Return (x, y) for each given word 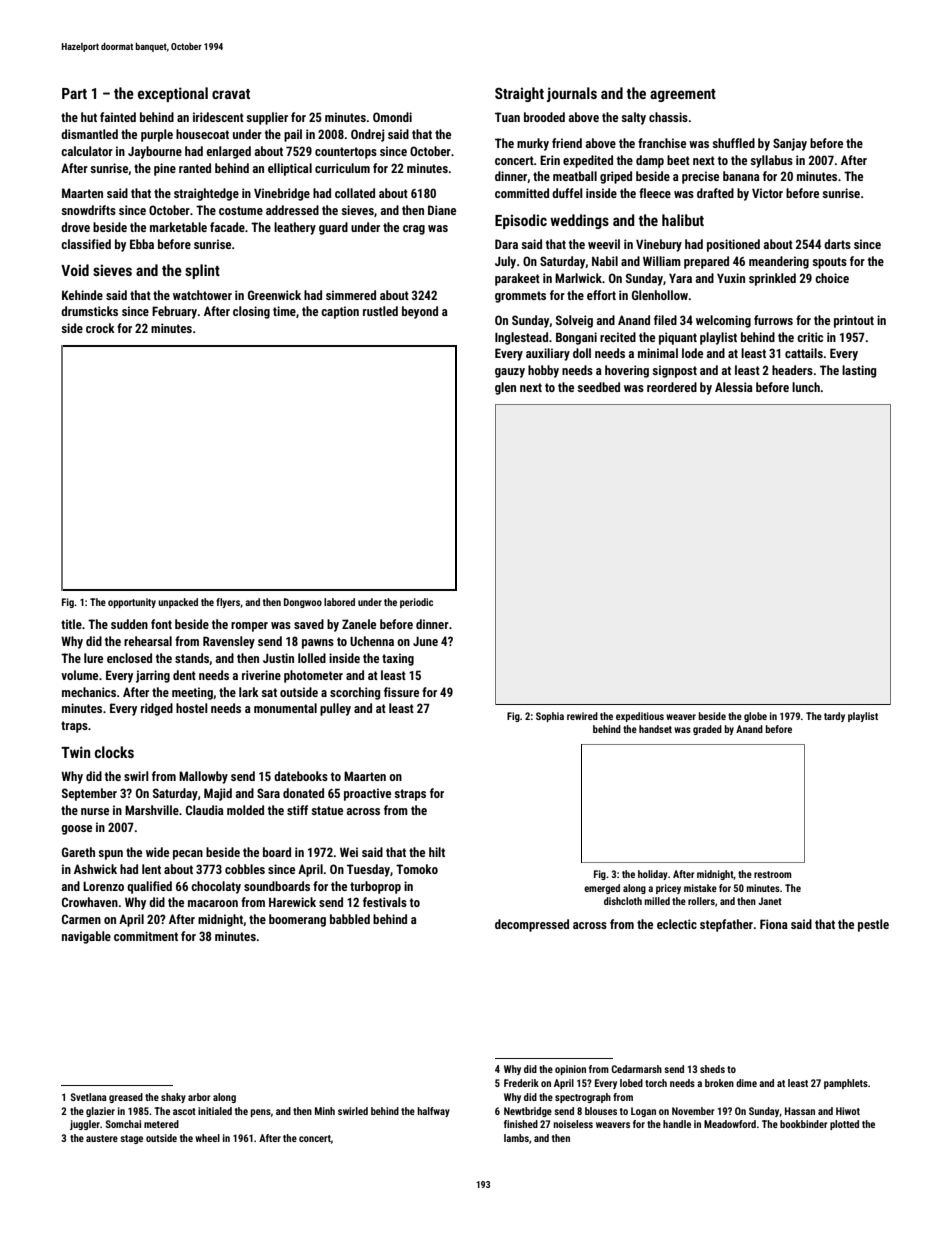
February (174, 312)
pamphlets (846, 1084)
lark (249, 692)
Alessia (734, 387)
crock (100, 328)
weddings (579, 221)
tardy (834, 717)
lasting (859, 371)
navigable (86, 937)
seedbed (598, 387)
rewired (582, 716)
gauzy (510, 373)
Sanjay (790, 144)
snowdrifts (88, 210)
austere (102, 1138)
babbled (350, 919)
